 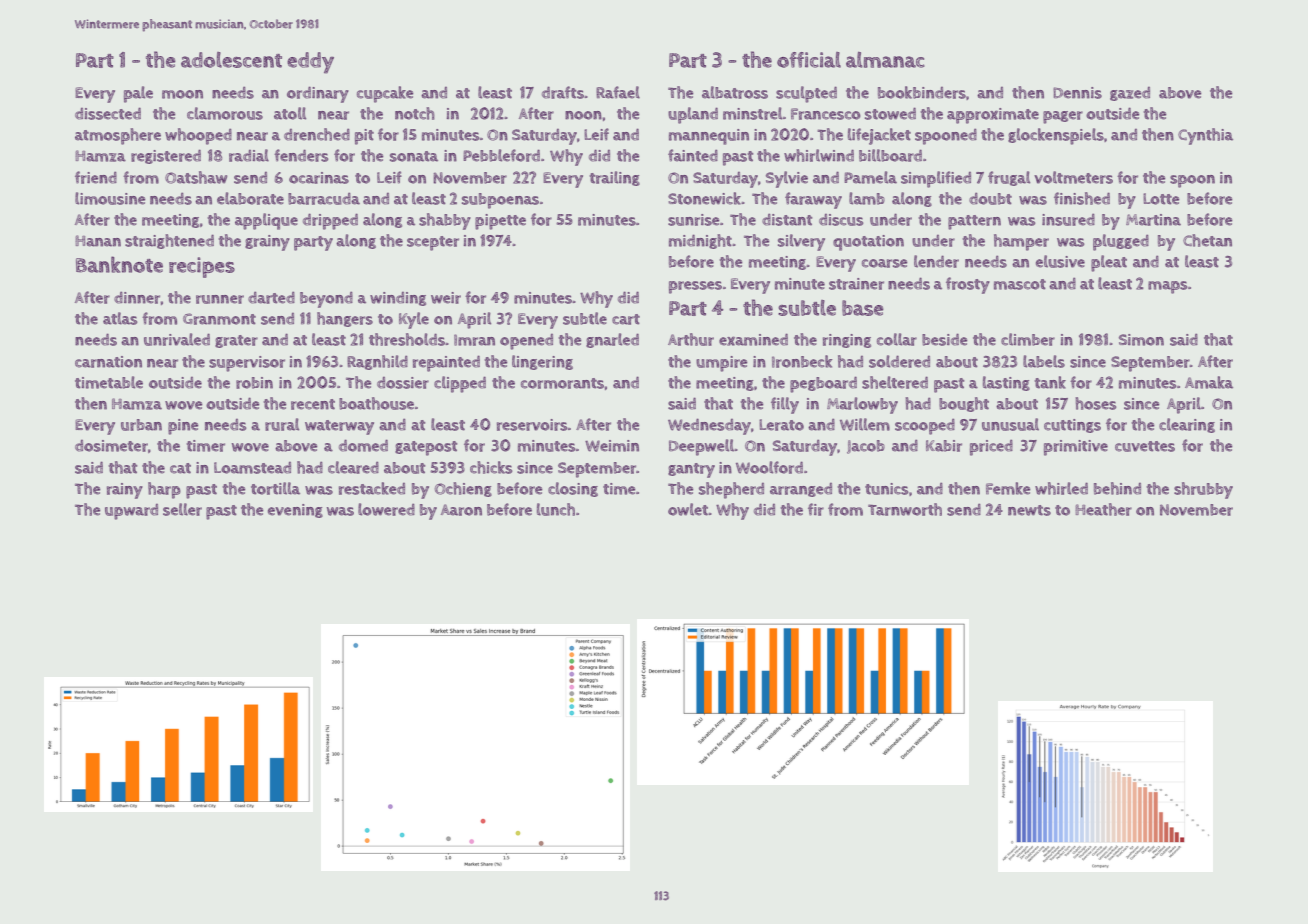 I want to click on noon, so click(x=583, y=115).
